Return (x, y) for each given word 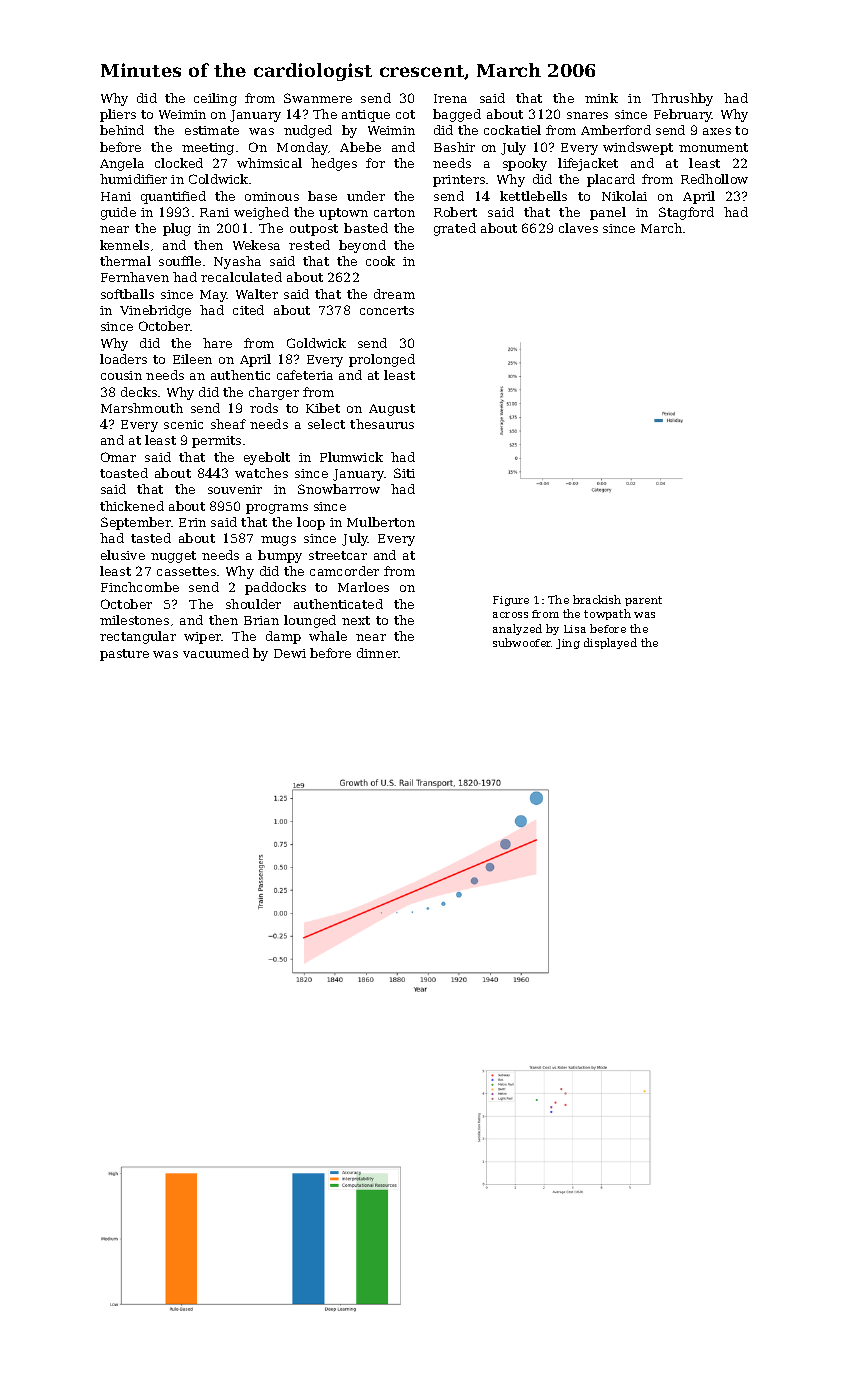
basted (366, 228)
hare (217, 343)
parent (643, 601)
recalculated (241, 277)
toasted (124, 473)
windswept (638, 148)
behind (122, 130)
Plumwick (351, 457)
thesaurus (382, 424)
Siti (404, 473)
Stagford (686, 213)
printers (459, 181)
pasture (124, 655)
